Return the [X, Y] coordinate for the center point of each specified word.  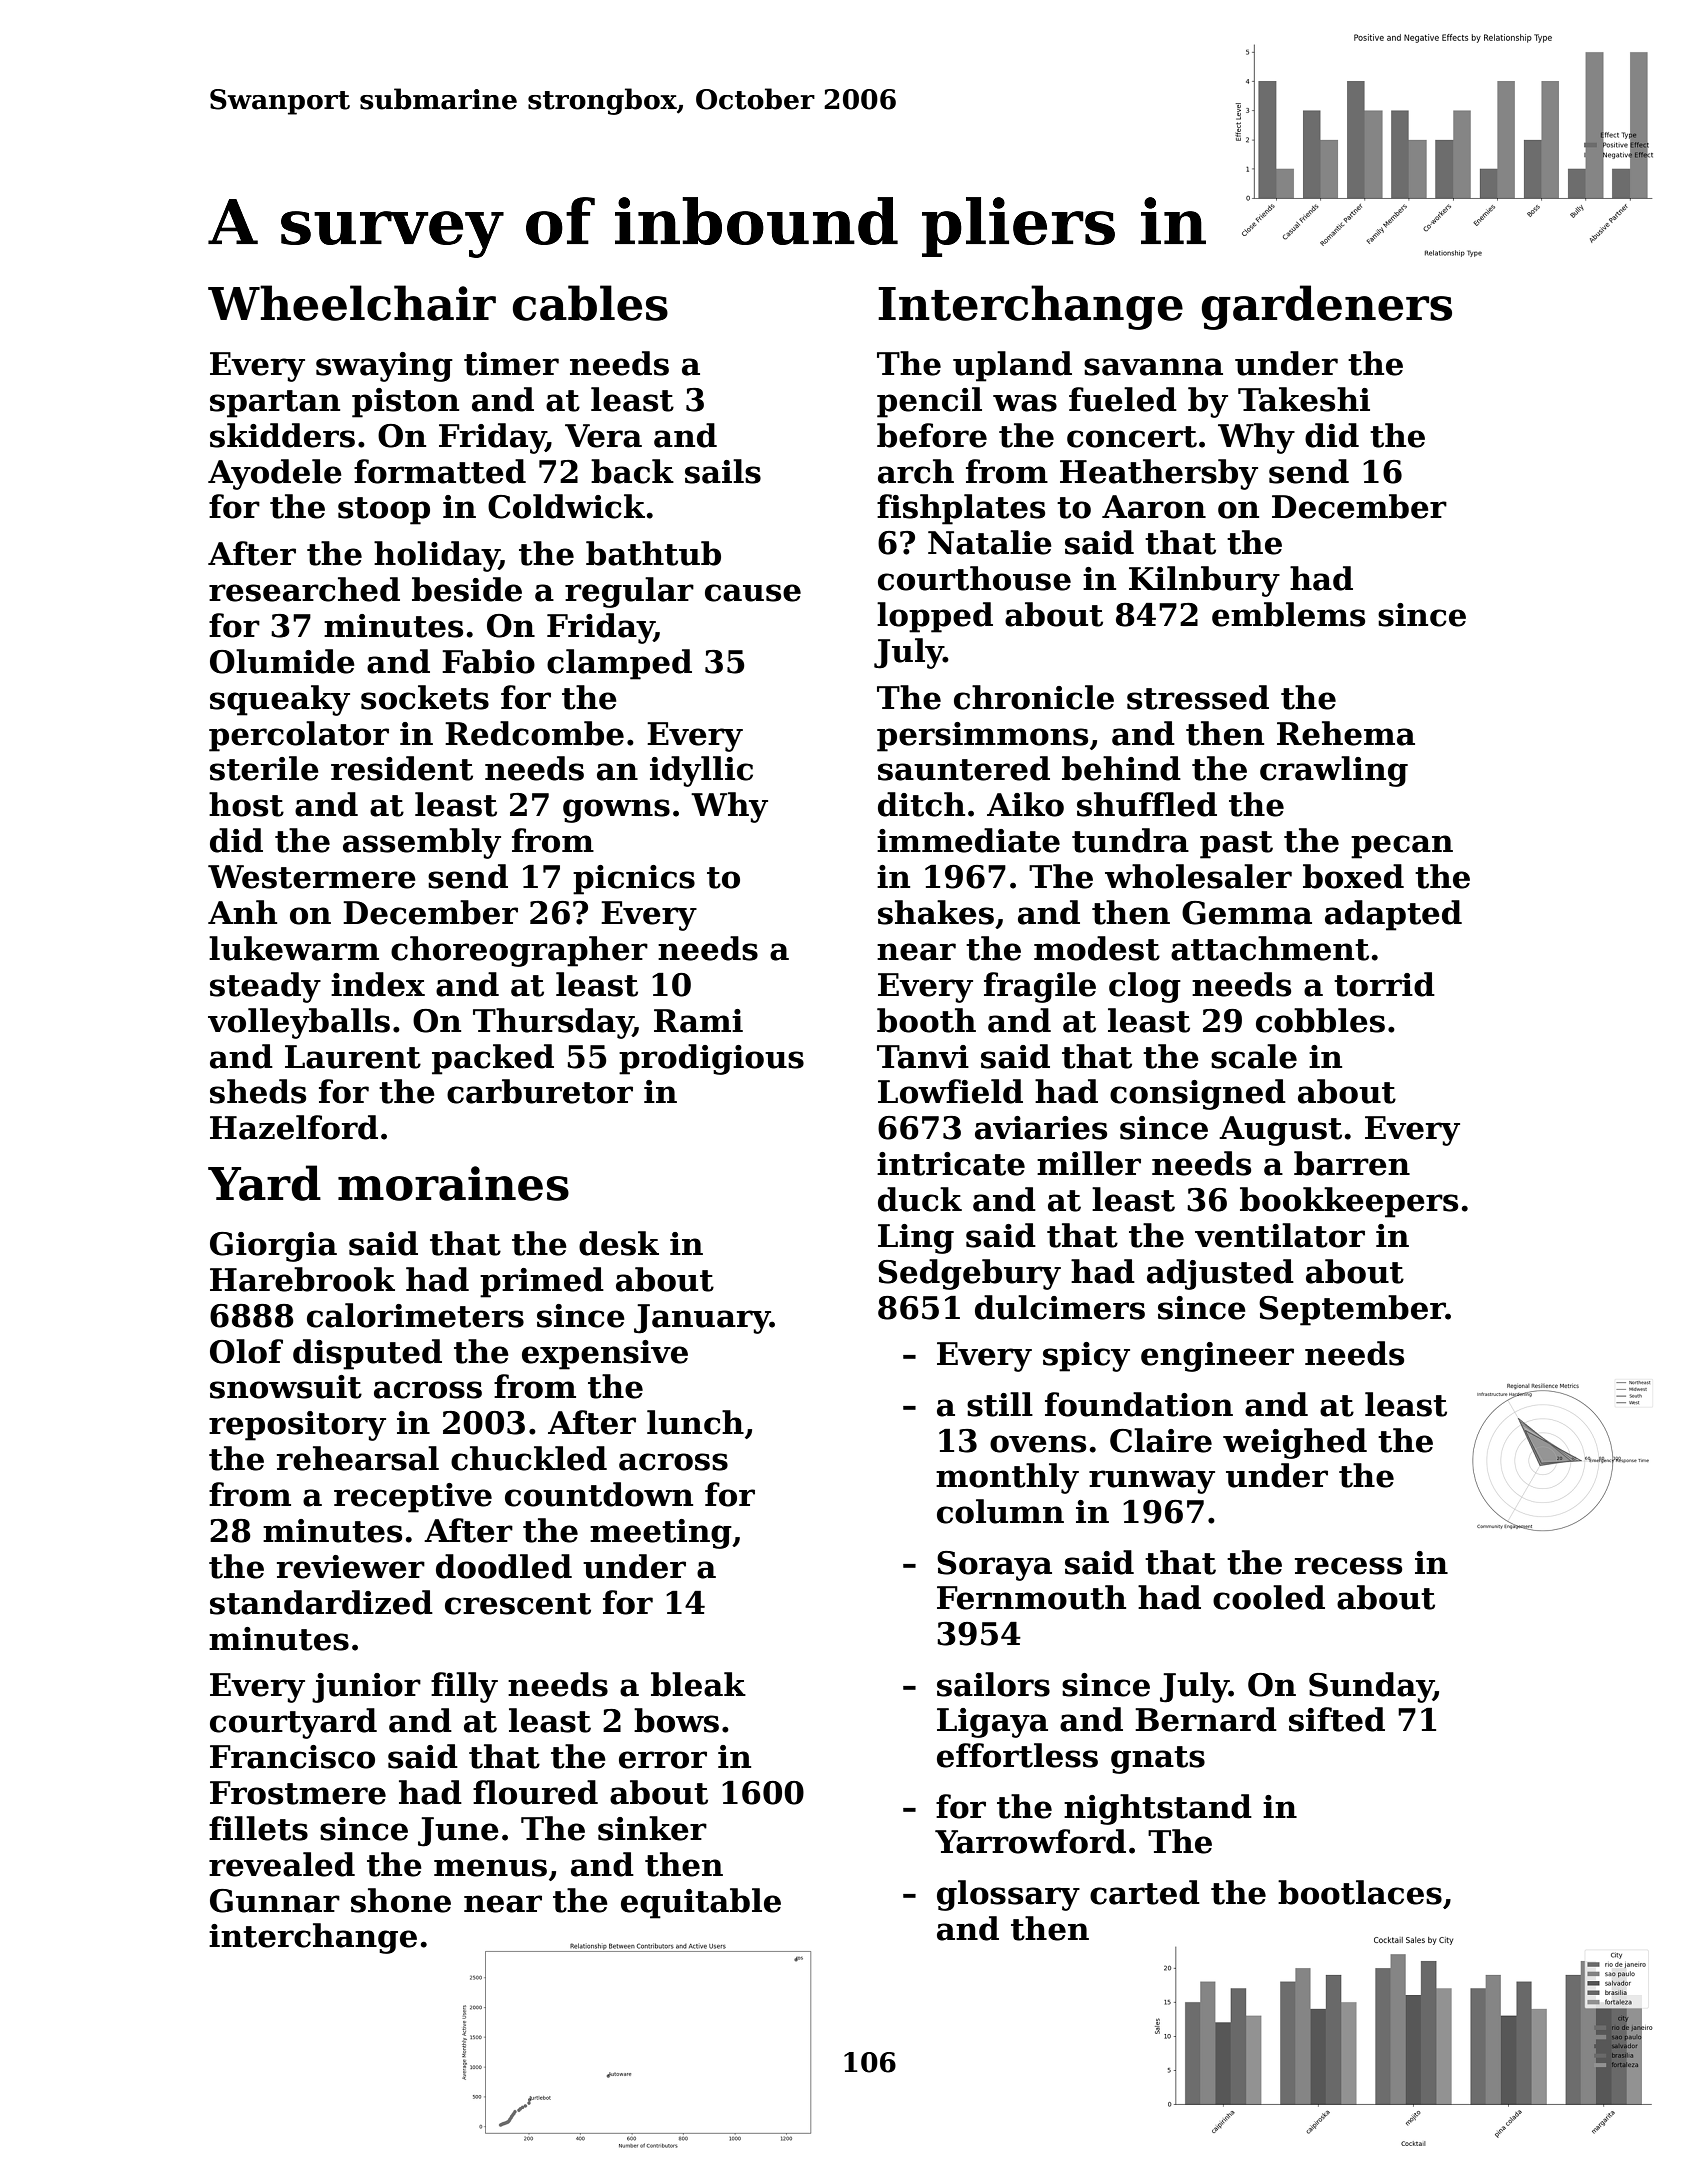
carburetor [540, 1091]
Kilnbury [1204, 581]
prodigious [711, 1059]
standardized [321, 1602]
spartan [275, 404]
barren [1352, 1163]
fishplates [961, 509]
